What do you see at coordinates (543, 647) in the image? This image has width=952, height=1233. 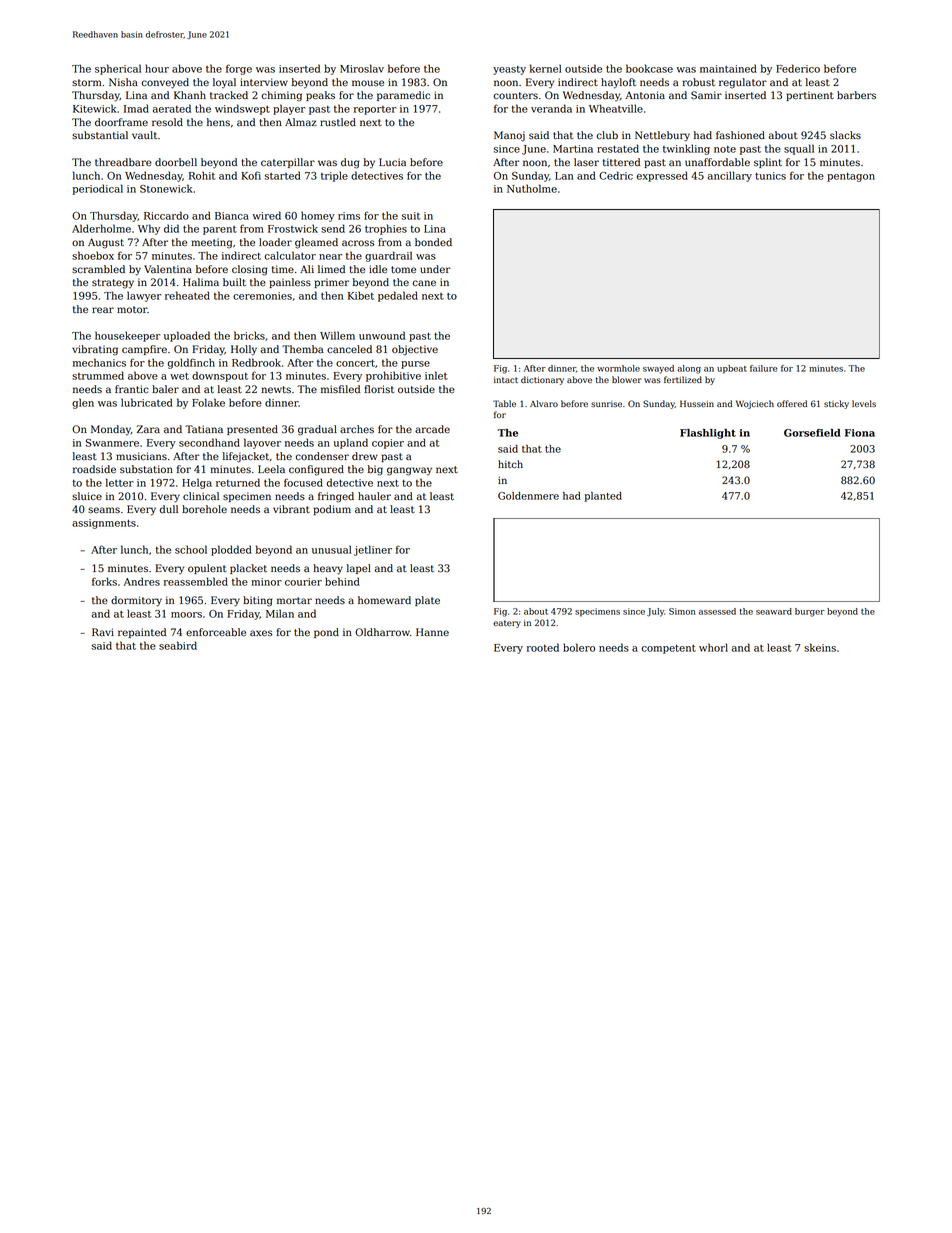 I see `rooted` at bounding box center [543, 647].
